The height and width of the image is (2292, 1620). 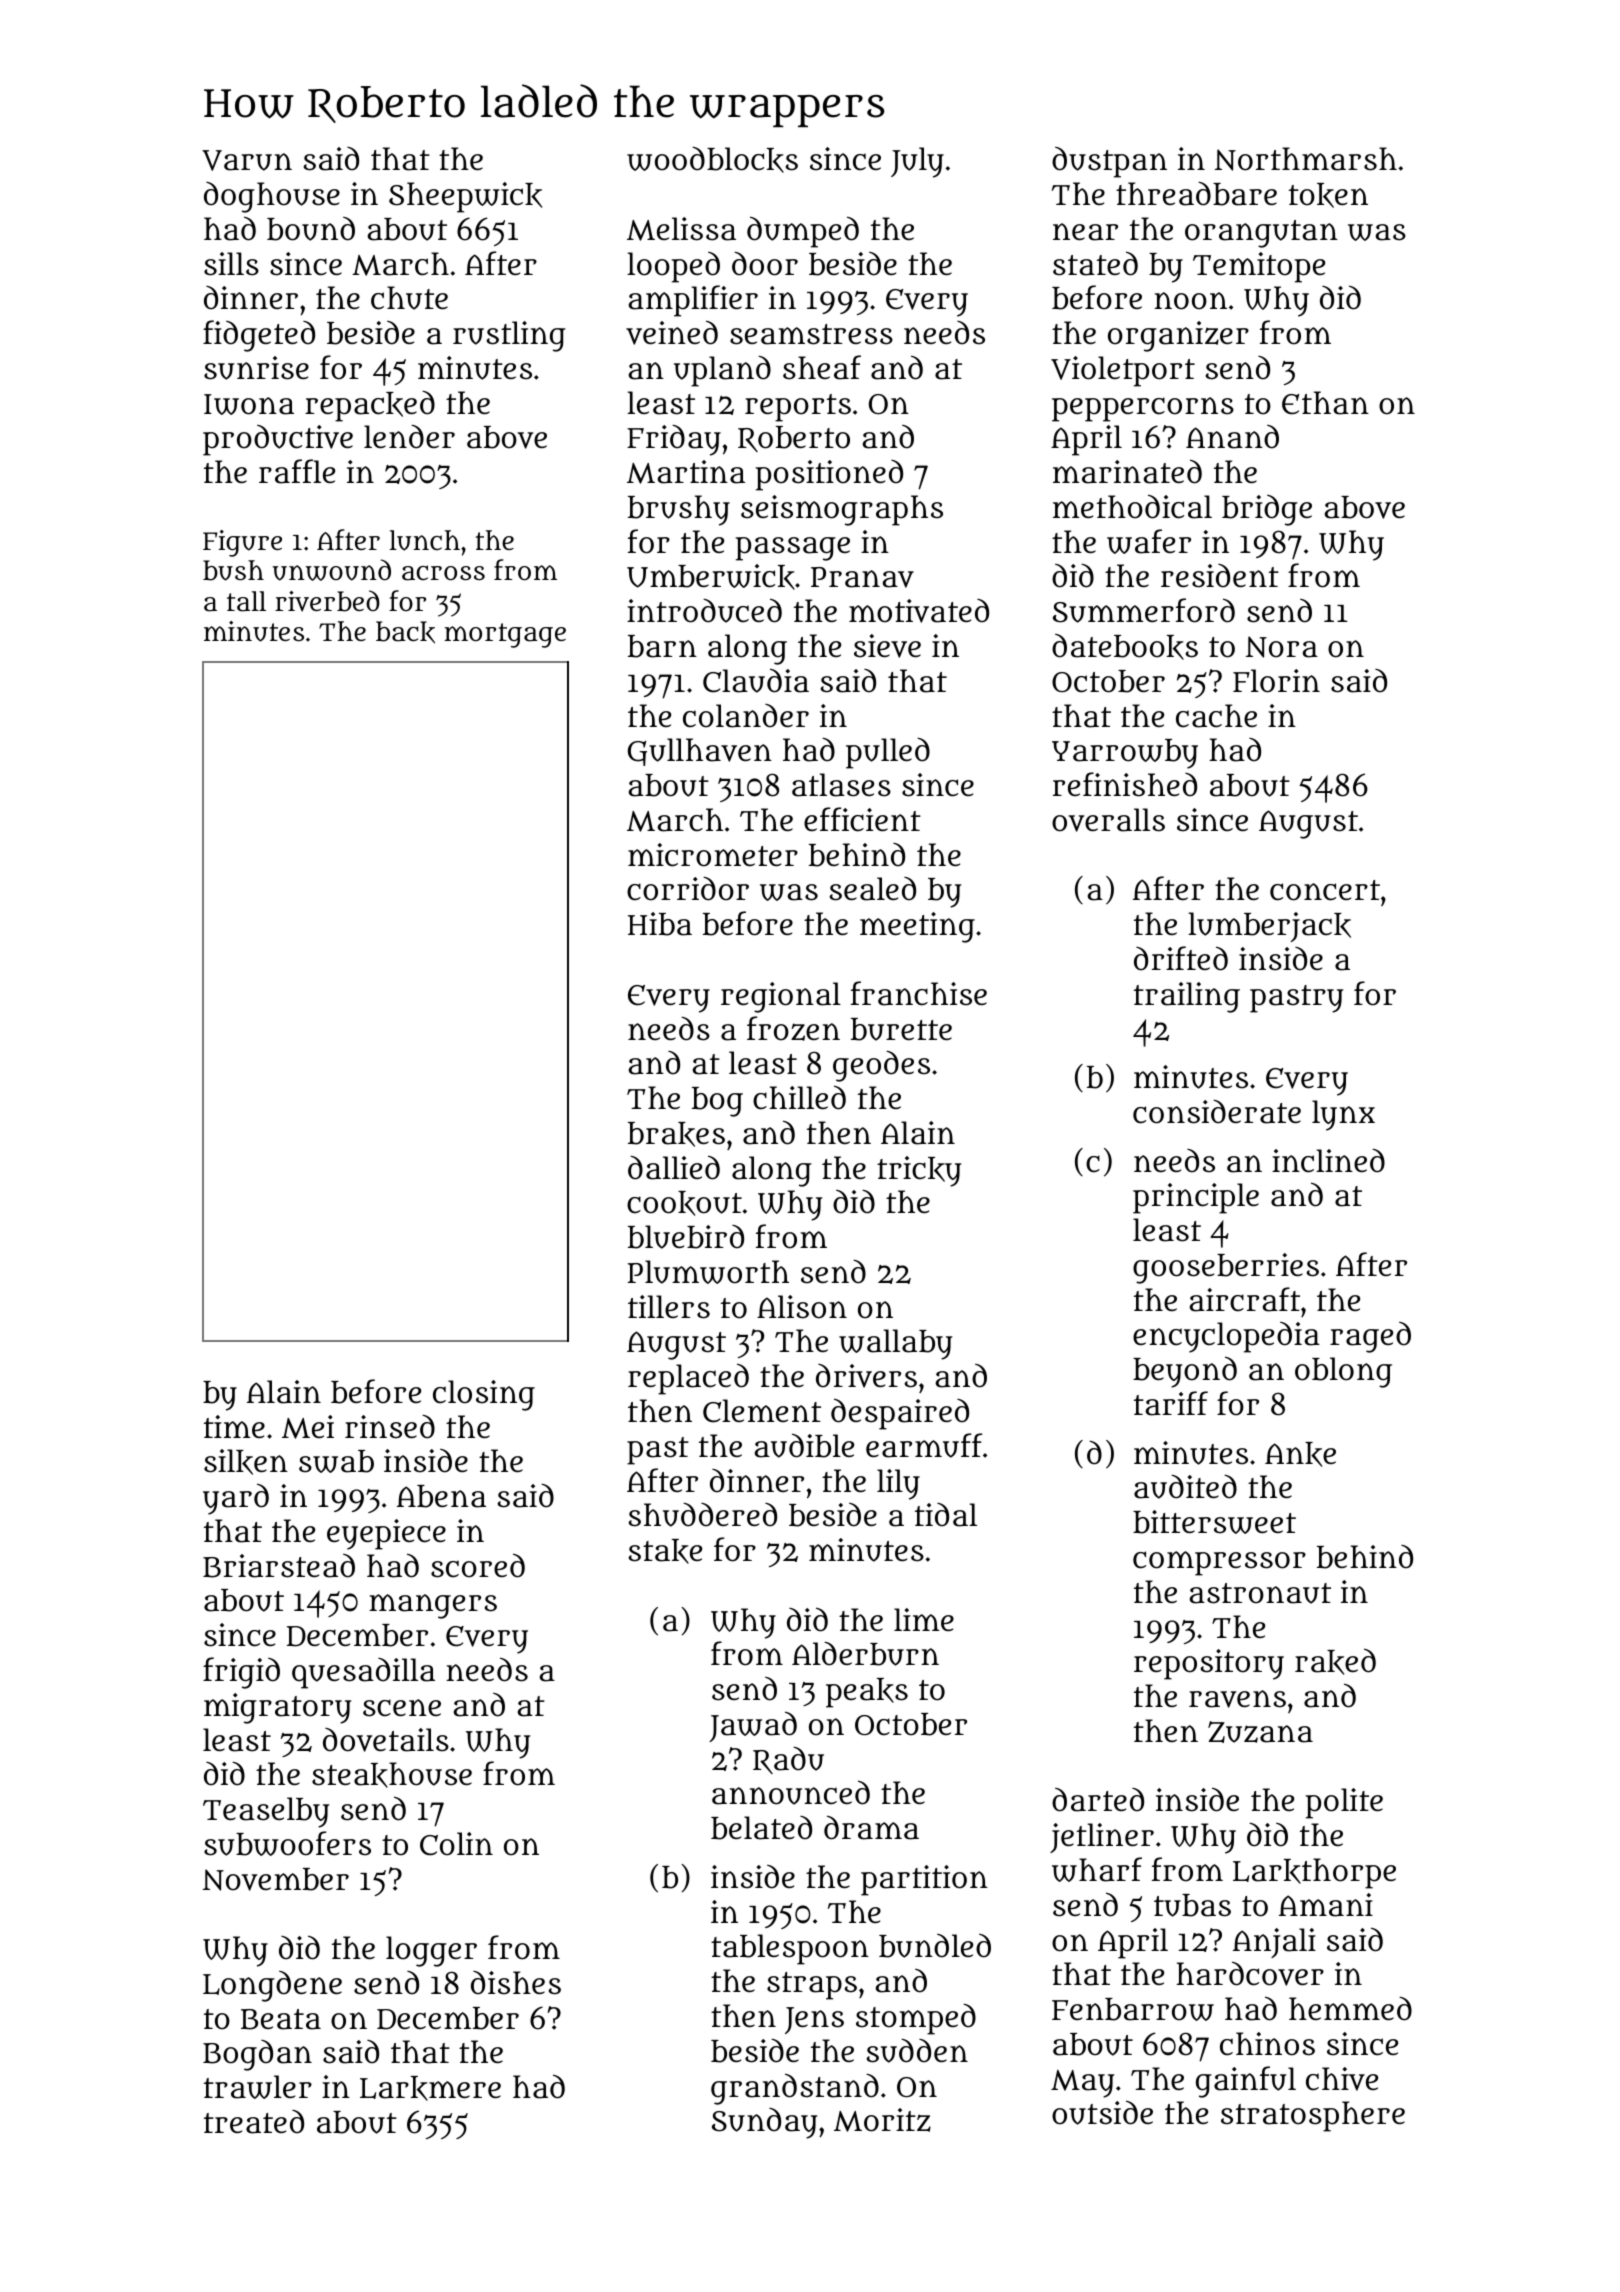 What do you see at coordinates (1313, 2116) in the image?
I see `stratosphere` at bounding box center [1313, 2116].
